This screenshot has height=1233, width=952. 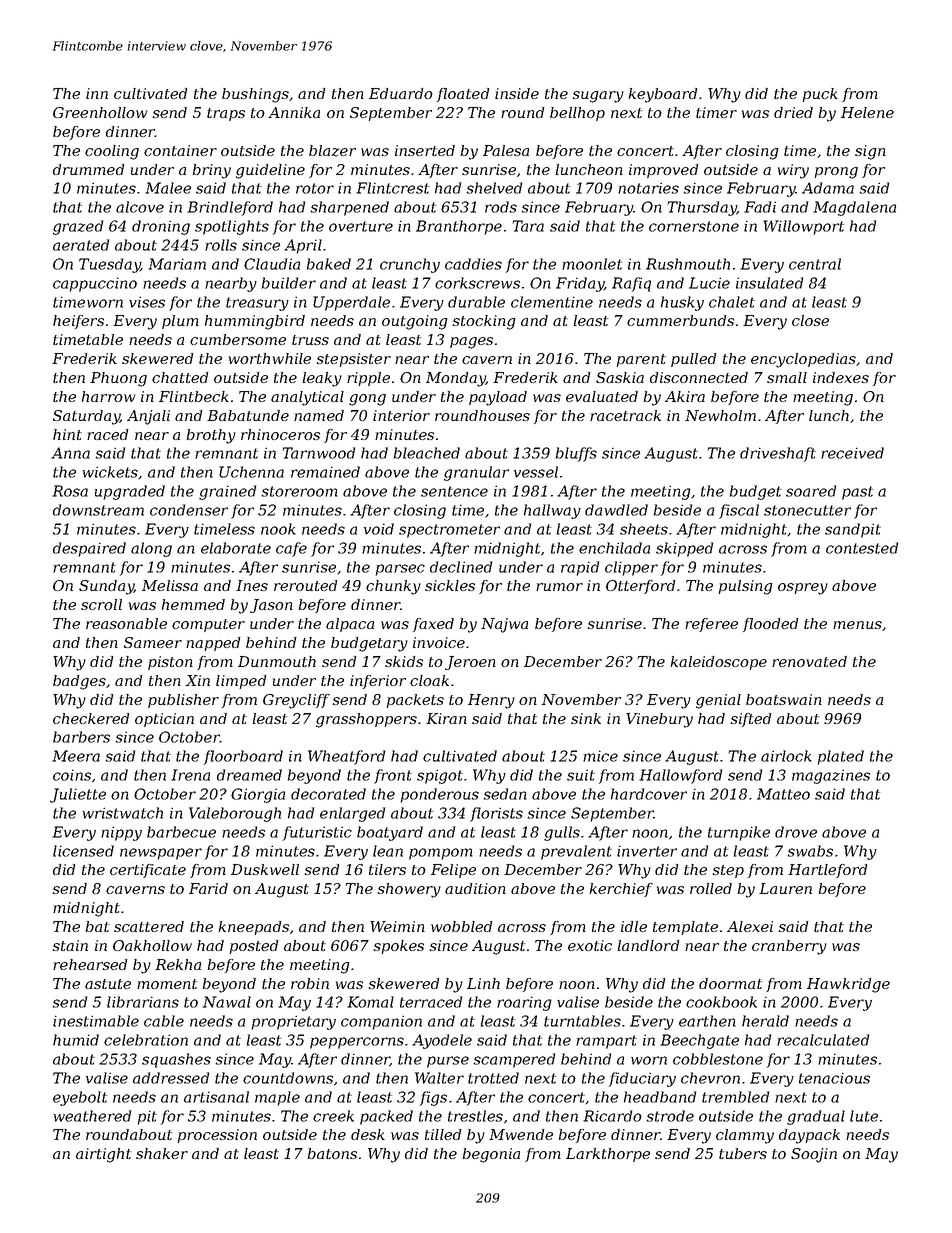 I want to click on sedan, so click(x=505, y=794).
